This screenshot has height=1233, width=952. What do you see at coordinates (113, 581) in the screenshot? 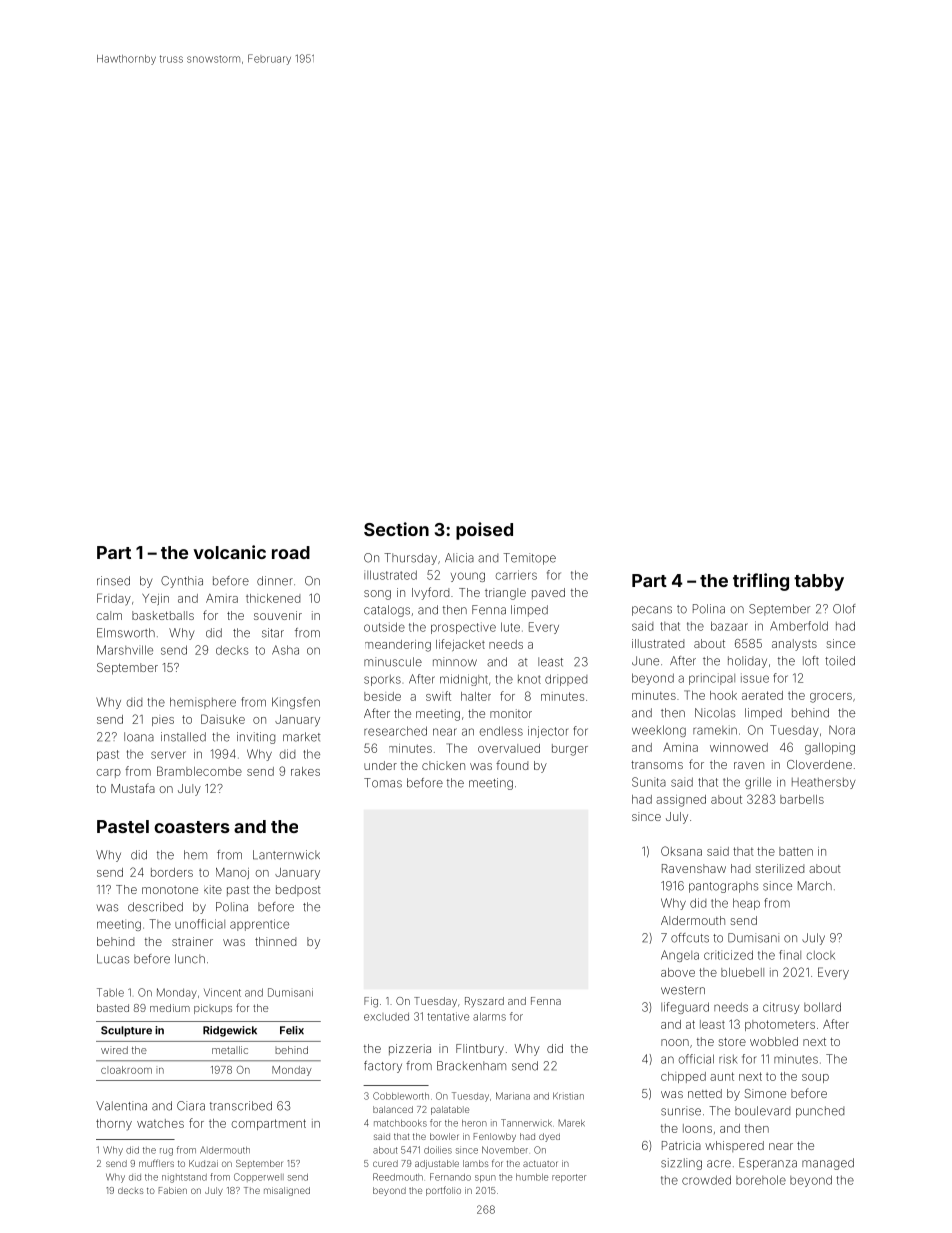
I see `rinsed` at bounding box center [113, 581].
